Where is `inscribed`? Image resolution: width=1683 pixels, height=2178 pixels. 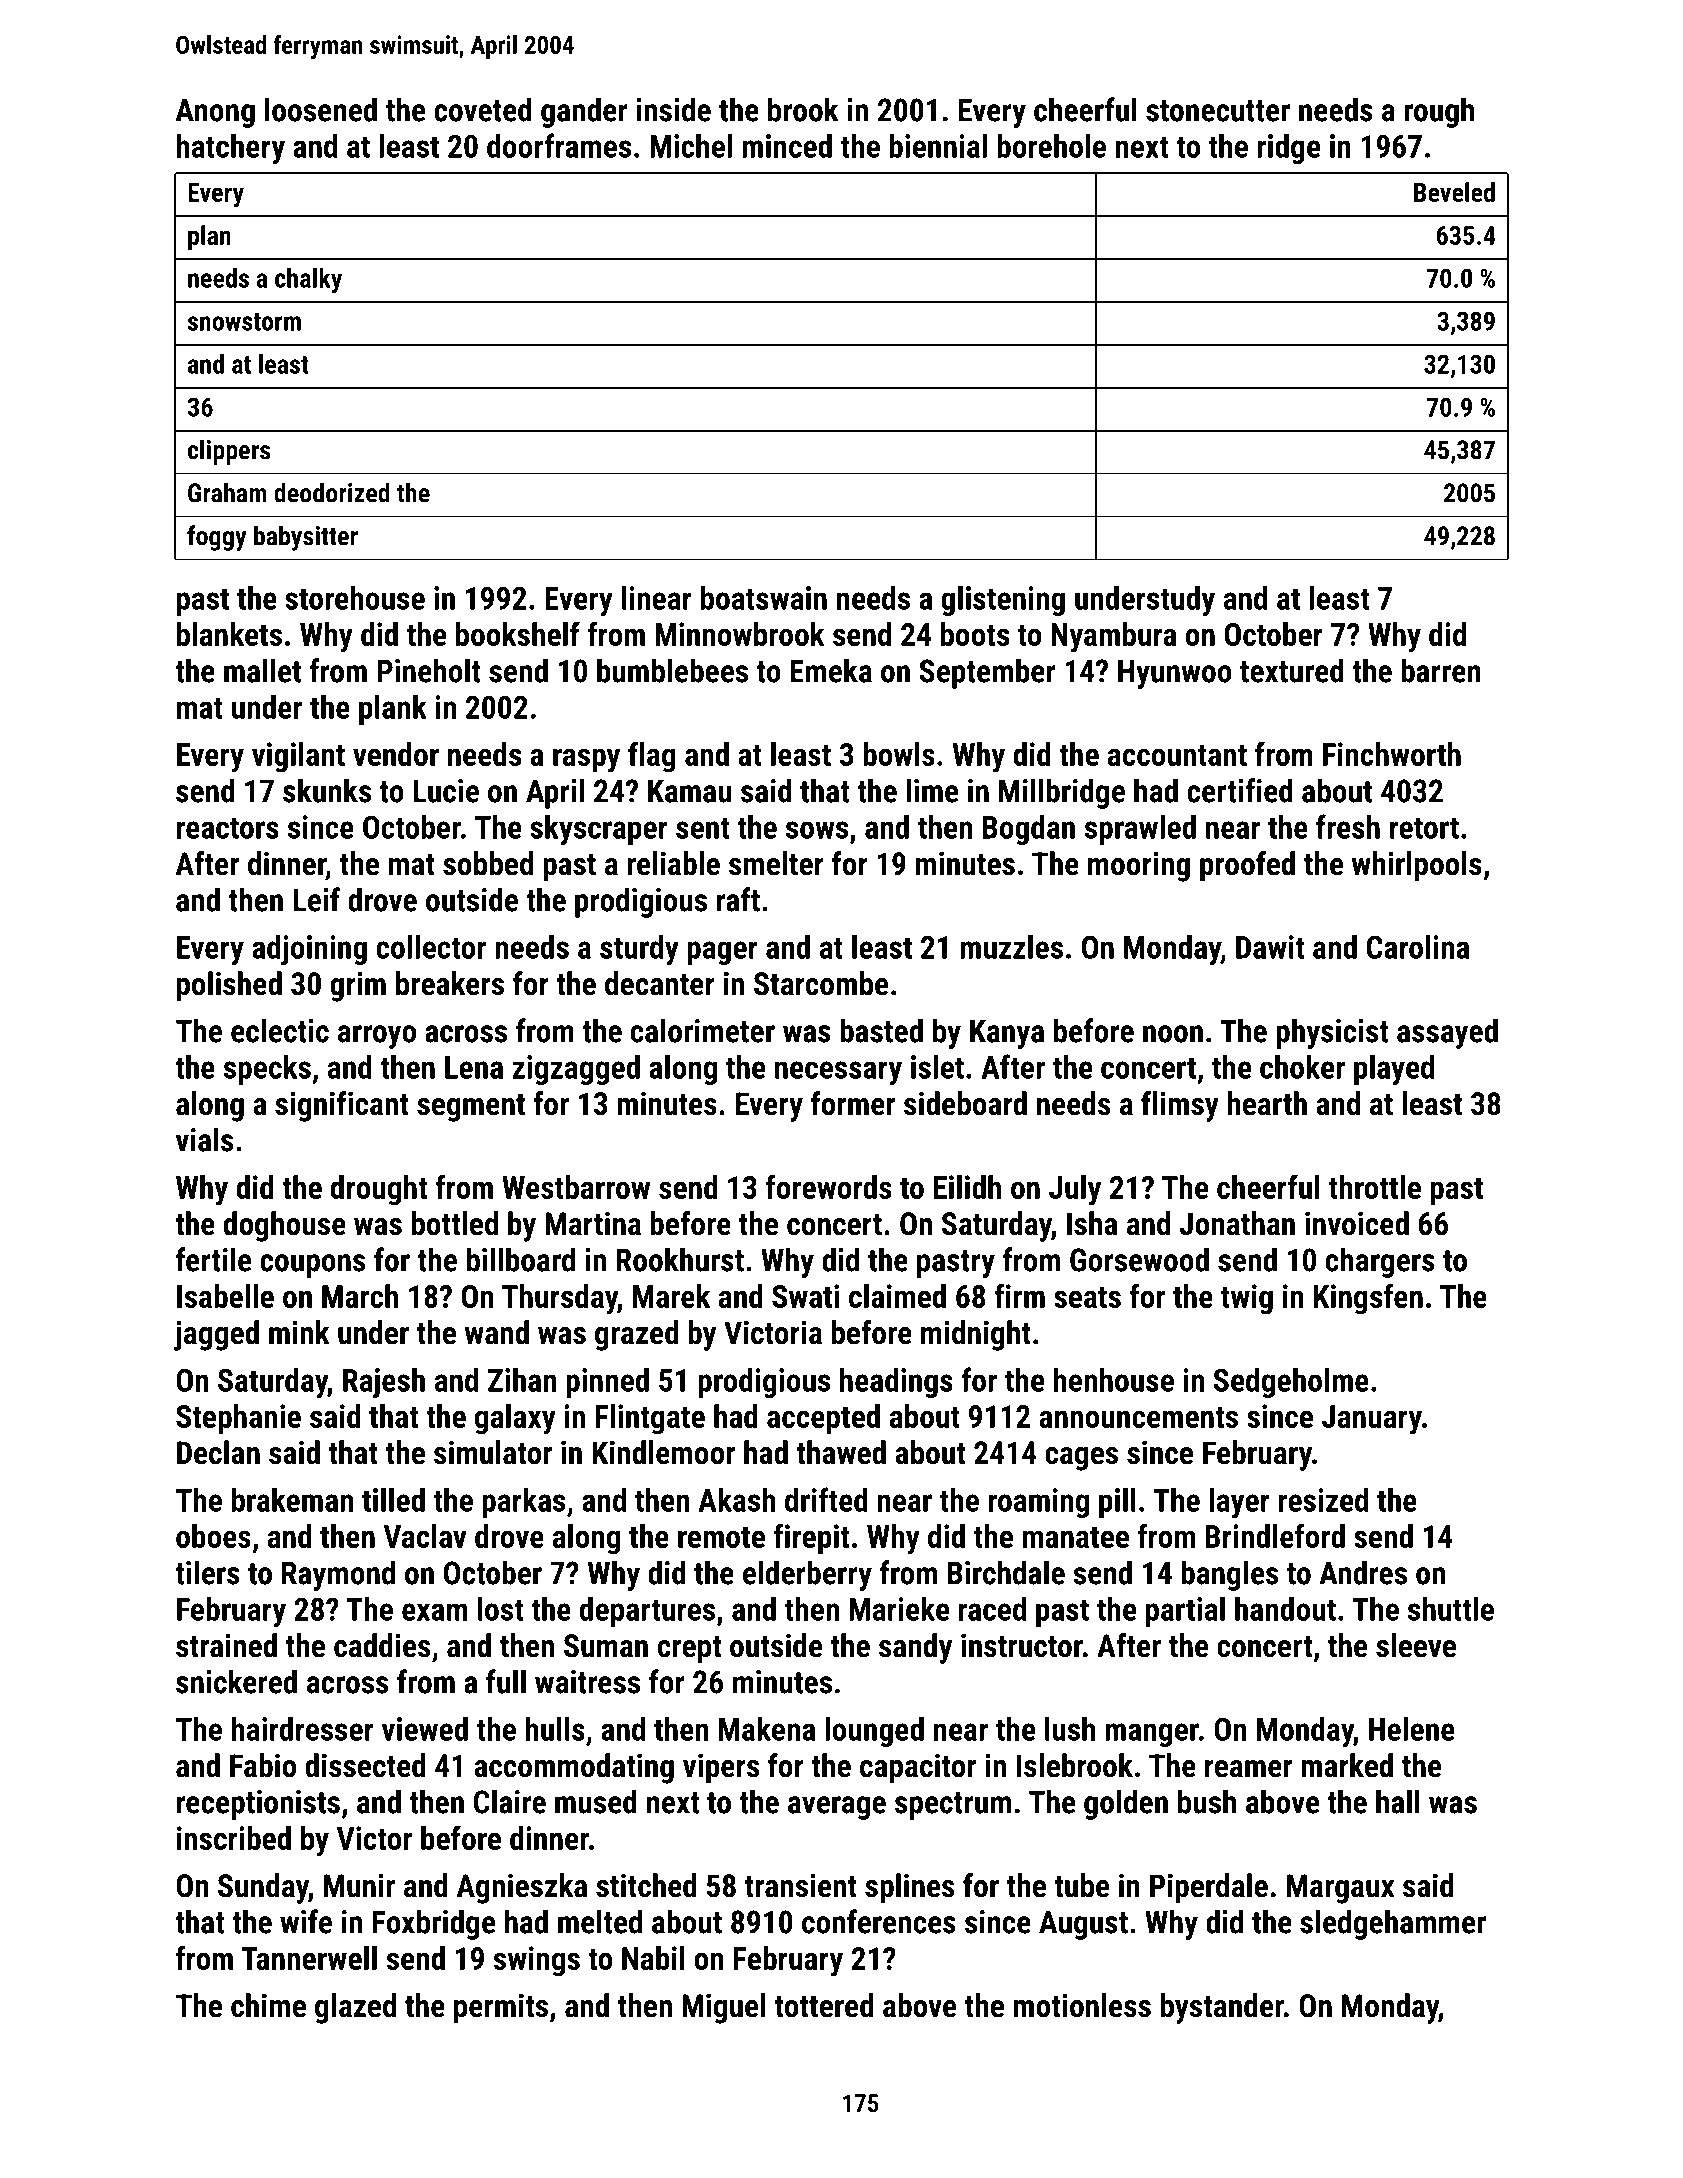
inscribed is located at coordinates (234, 1838).
